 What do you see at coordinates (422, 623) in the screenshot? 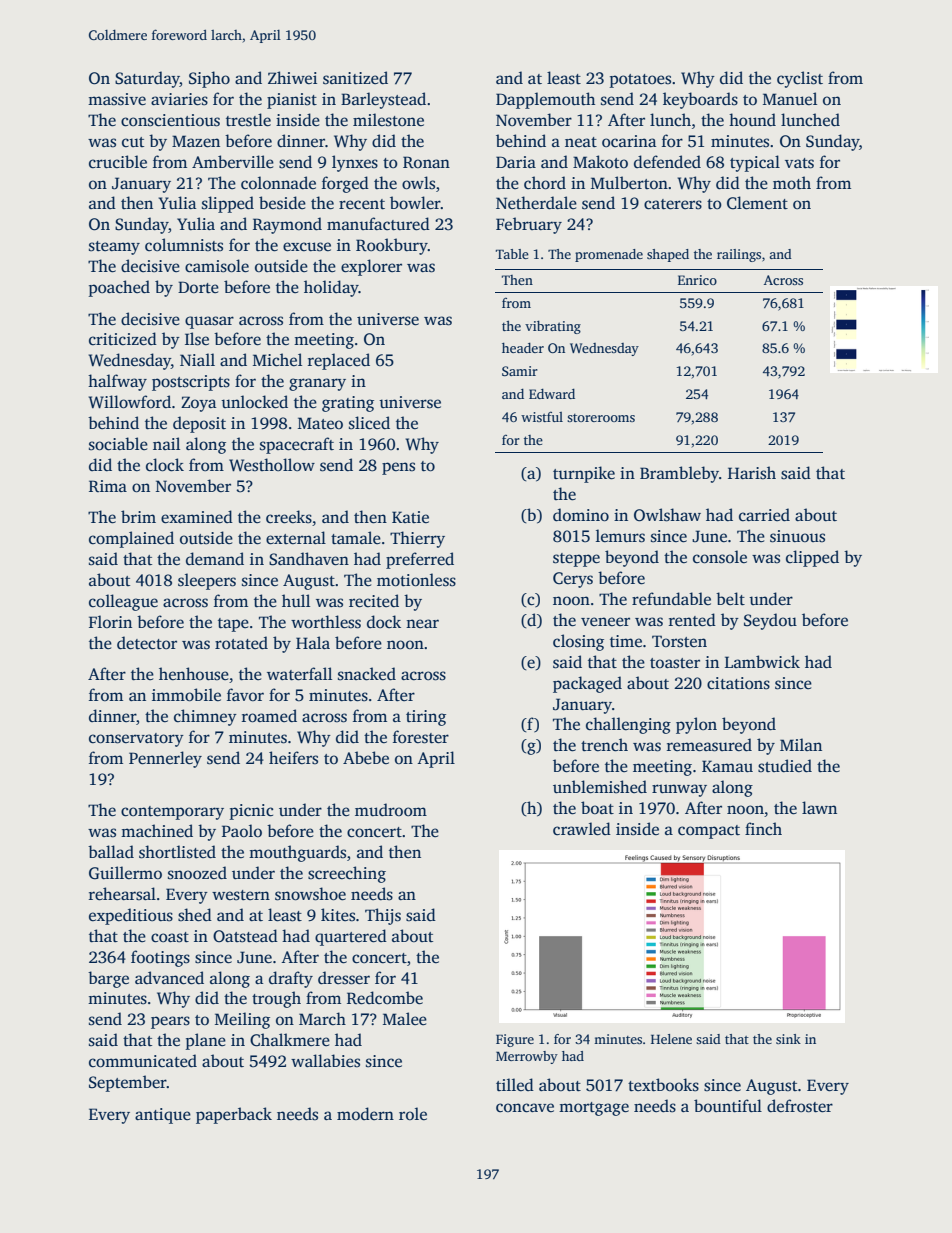
I see `near` at bounding box center [422, 623].
